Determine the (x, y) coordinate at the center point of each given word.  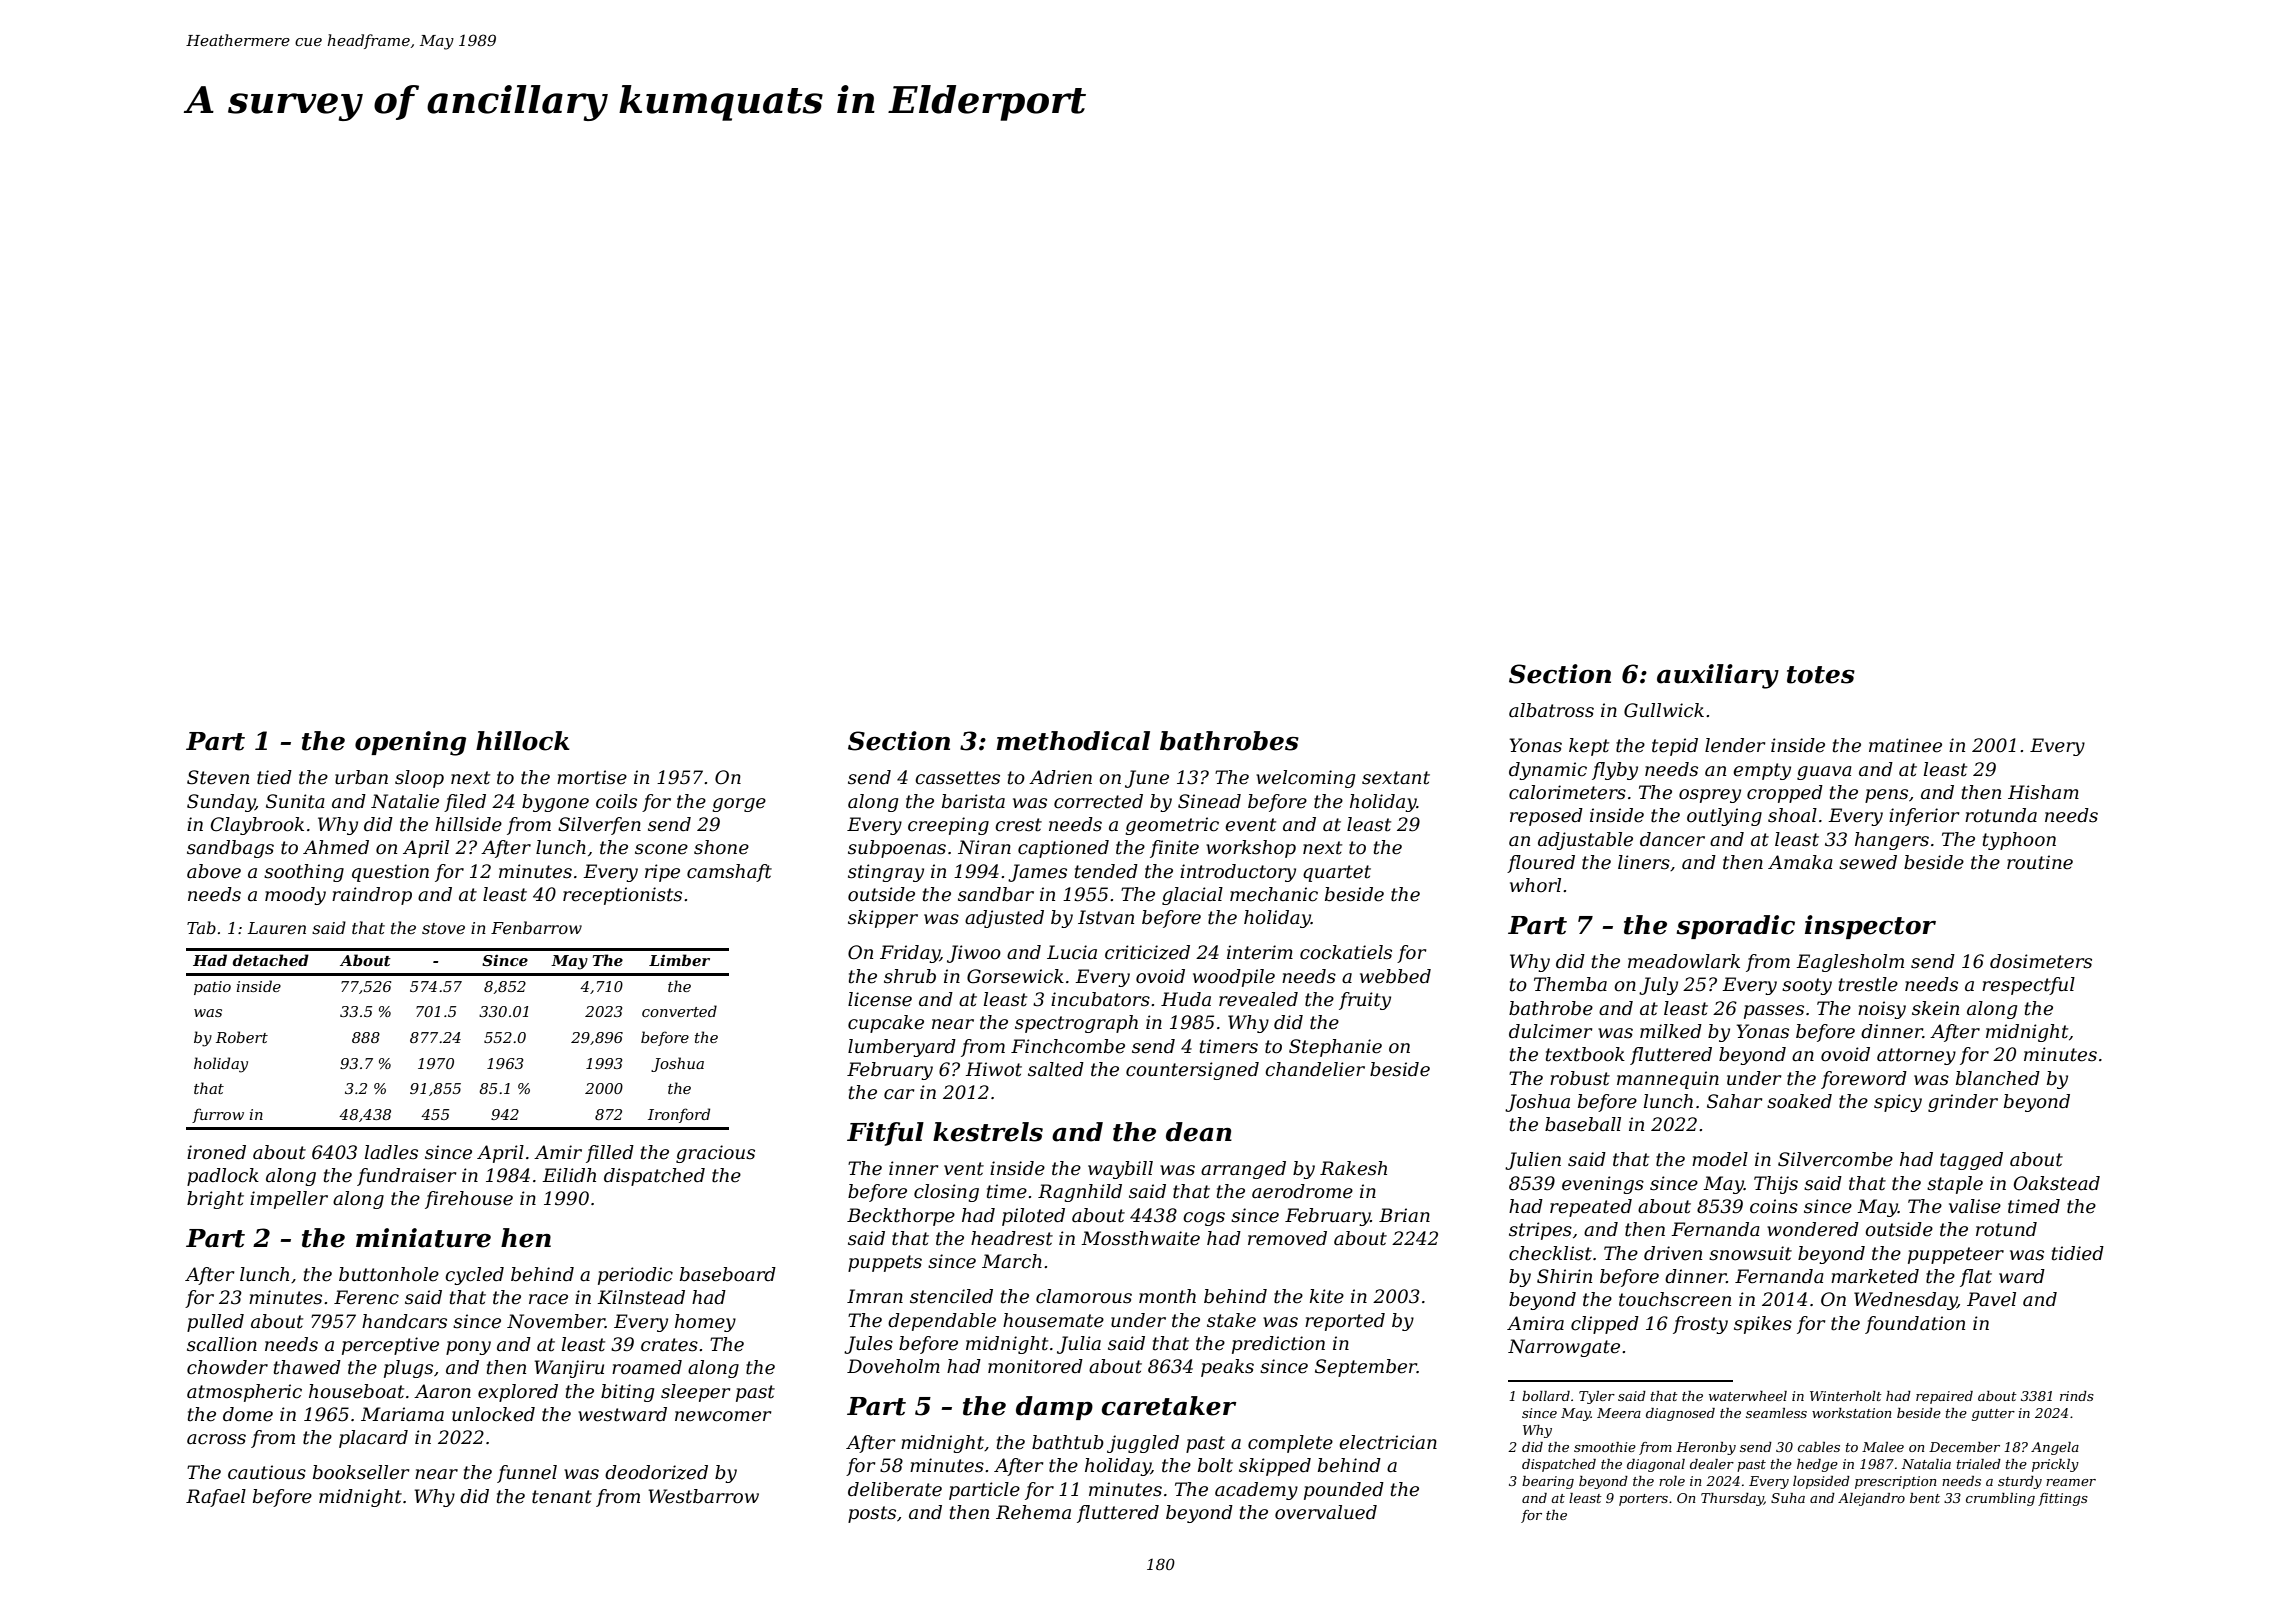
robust (1580, 1078)
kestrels (988, 1132)
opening (410, 743)
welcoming (1305, 779)
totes (1821, 675)
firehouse (469, 1200)
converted (679, 1011)
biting (627, 1393)
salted (1056, 1069)
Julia (1079, 1345)
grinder (1963, 1103)
